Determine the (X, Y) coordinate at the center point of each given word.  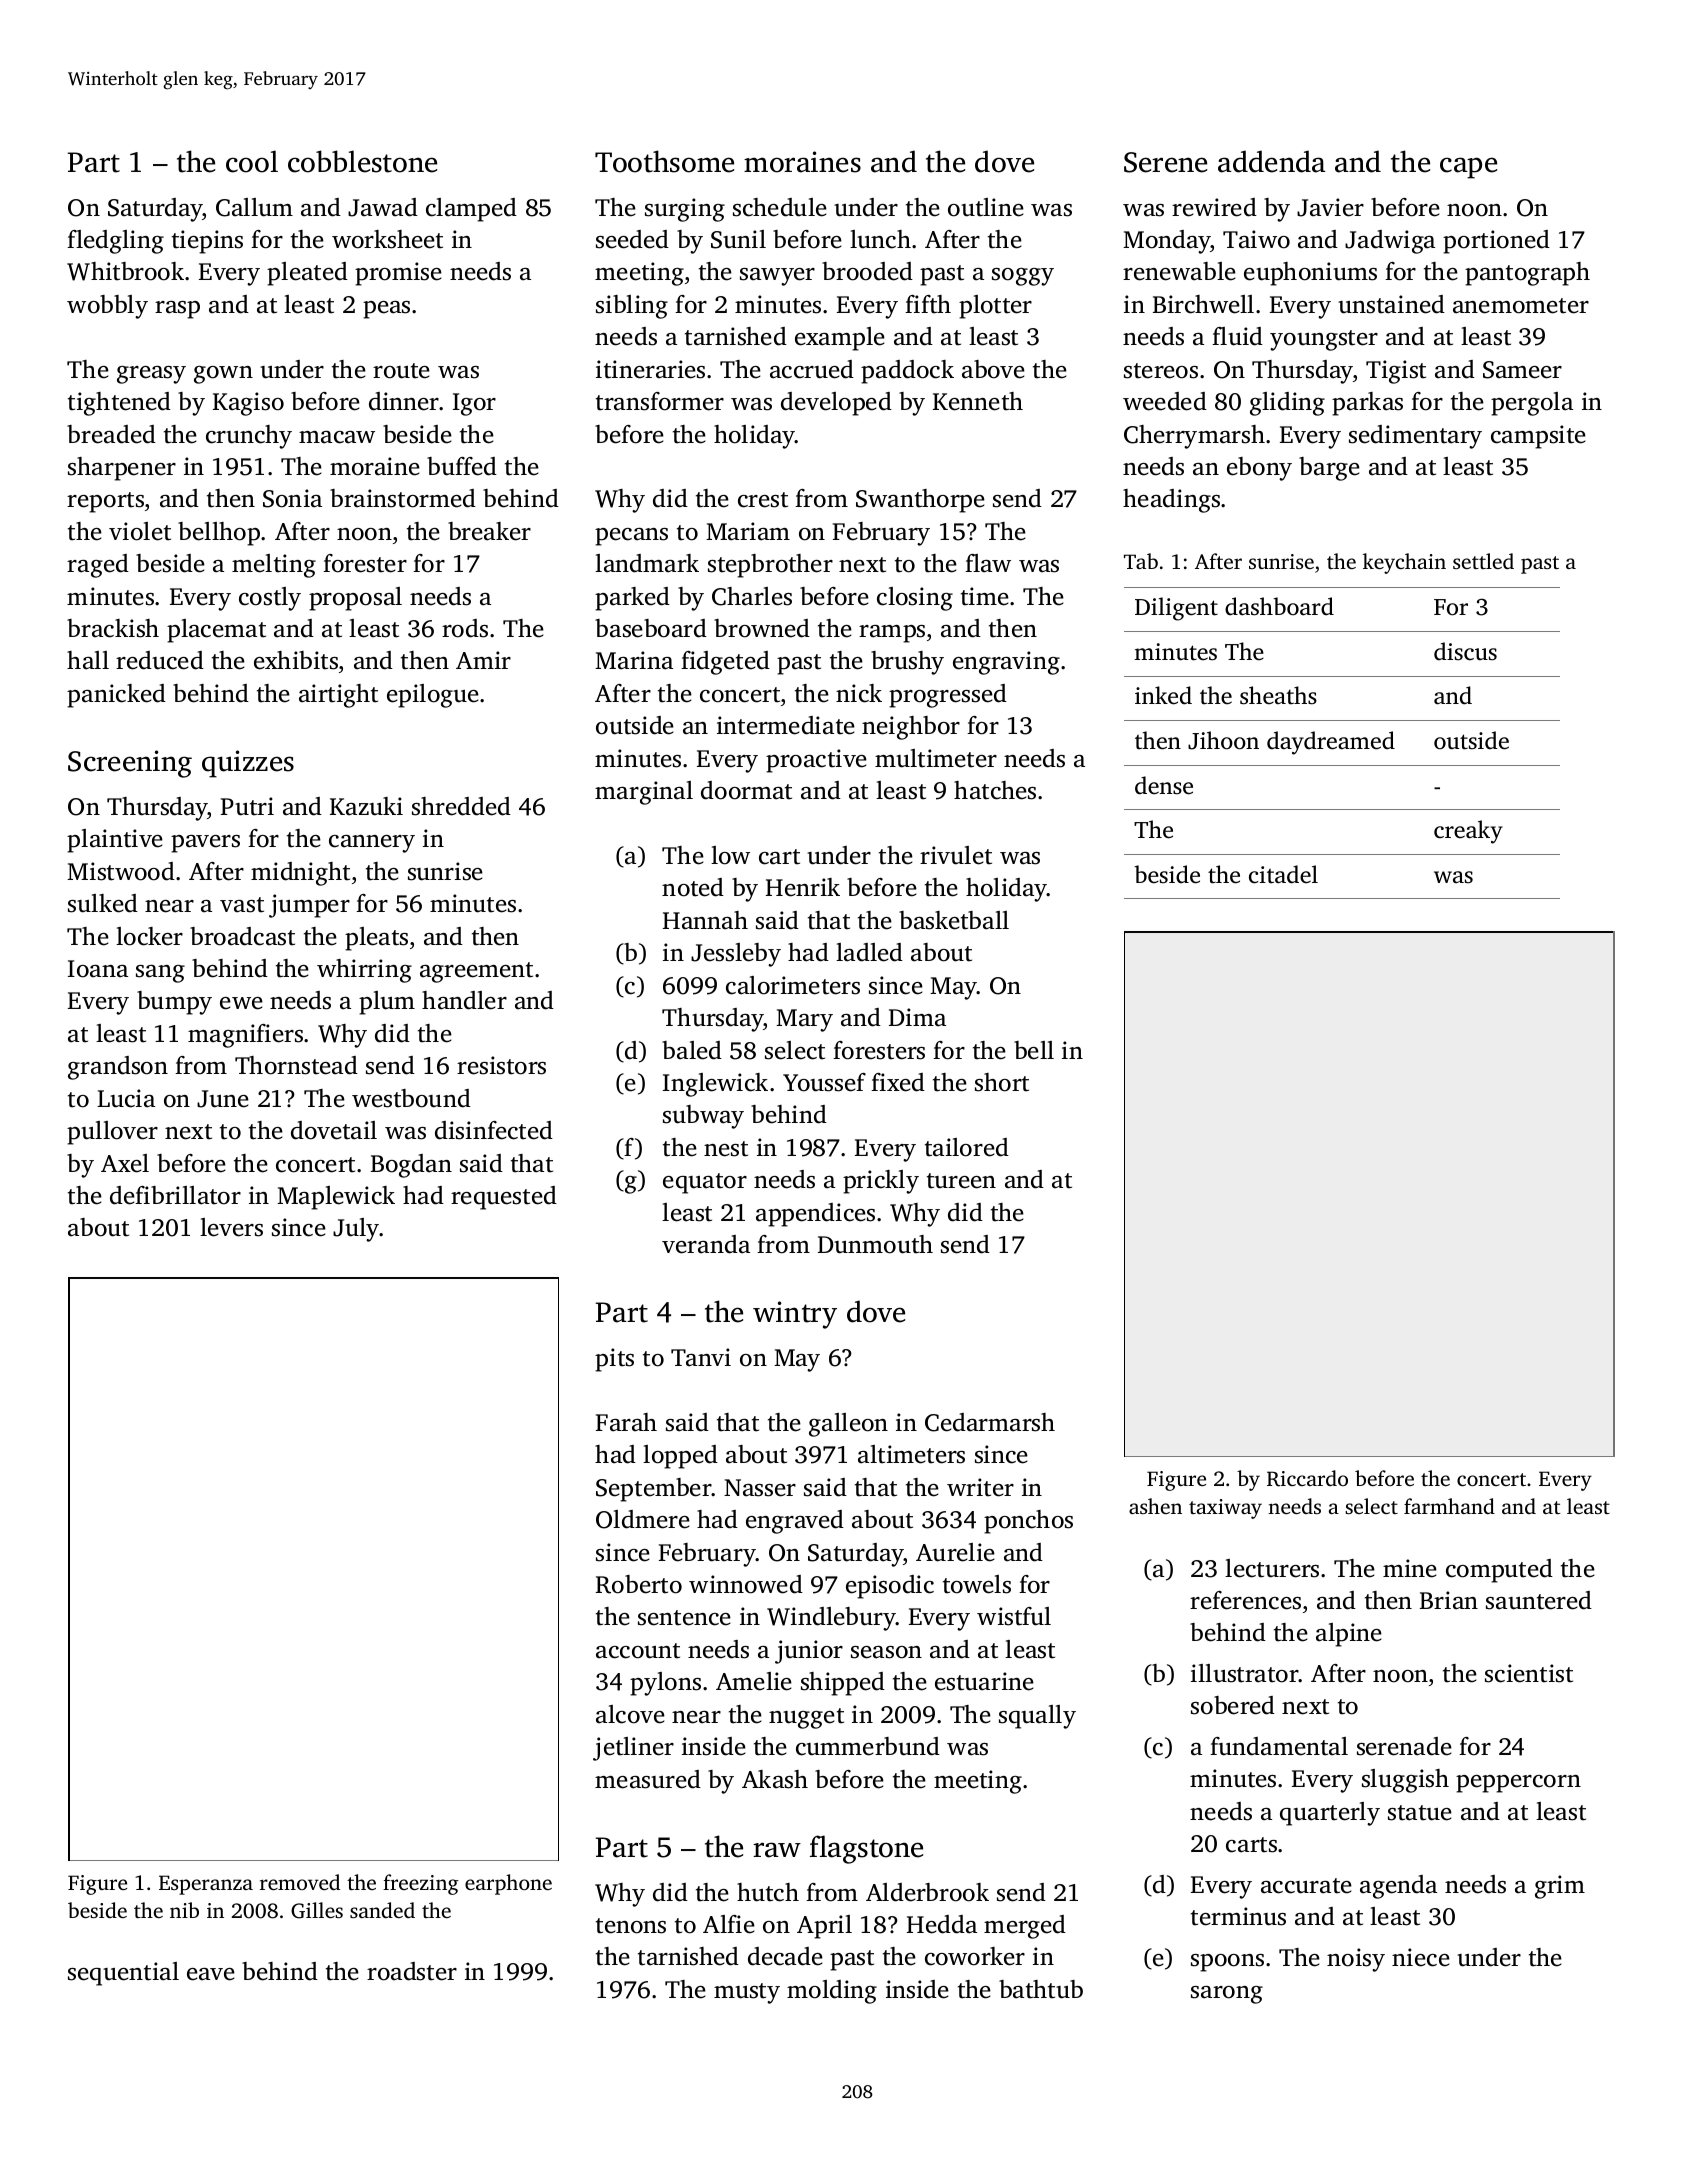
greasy (151, 375)
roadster (412, 1971)
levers (231, 1227)
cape (1468, 168)
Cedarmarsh (990, 1422)
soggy (1023, 277)
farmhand (1449, 1506)
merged (1025, 1927)
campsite (1538, 437)
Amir (483, 660)
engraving (1006, 663)
